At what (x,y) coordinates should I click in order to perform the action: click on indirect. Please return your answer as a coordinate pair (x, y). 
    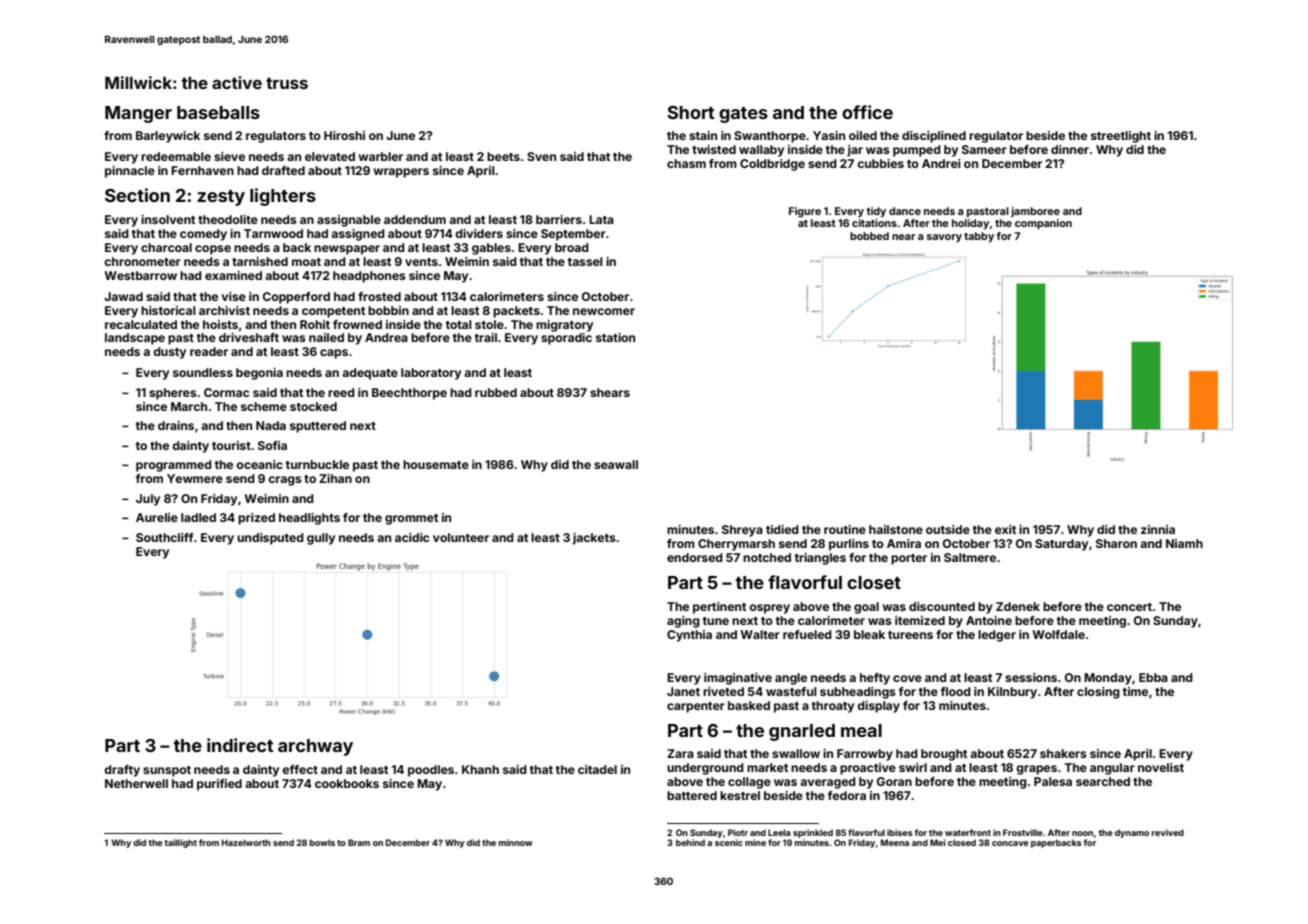
    Looking at the image, I should click on (240, 745).
